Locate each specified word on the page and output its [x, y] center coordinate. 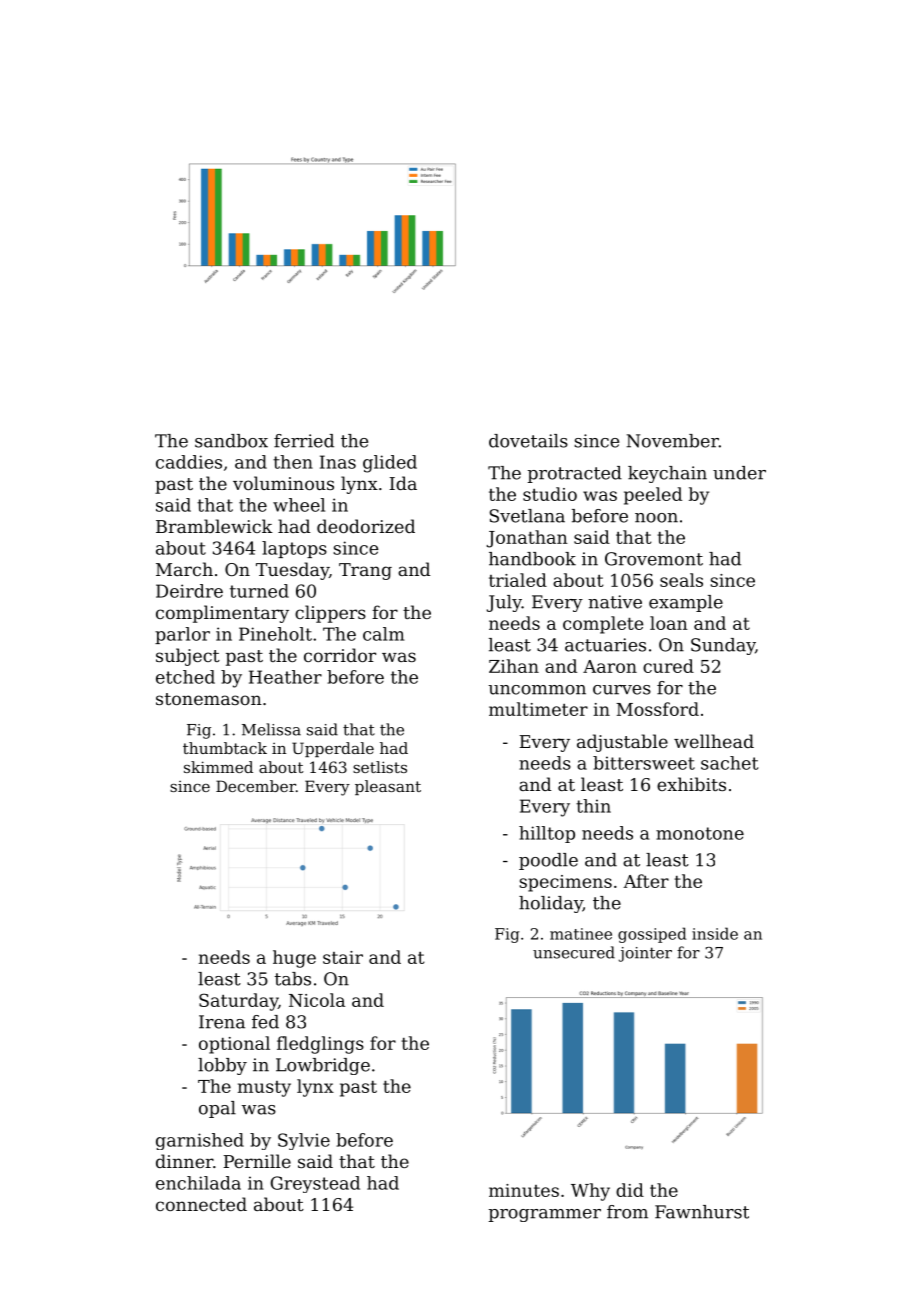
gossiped [652, 935]
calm [383, 634]
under [739, 473]
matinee [581, 934]
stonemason [209, 699]
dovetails [528, 441]
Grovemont [654, 559]
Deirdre [189, 591]
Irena [222, 1022]
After [646, 881]
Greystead [315, 1184]
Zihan [514, 666]
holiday [551, 904]
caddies [189, 462]
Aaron [610, 666]
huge [294, 959]
